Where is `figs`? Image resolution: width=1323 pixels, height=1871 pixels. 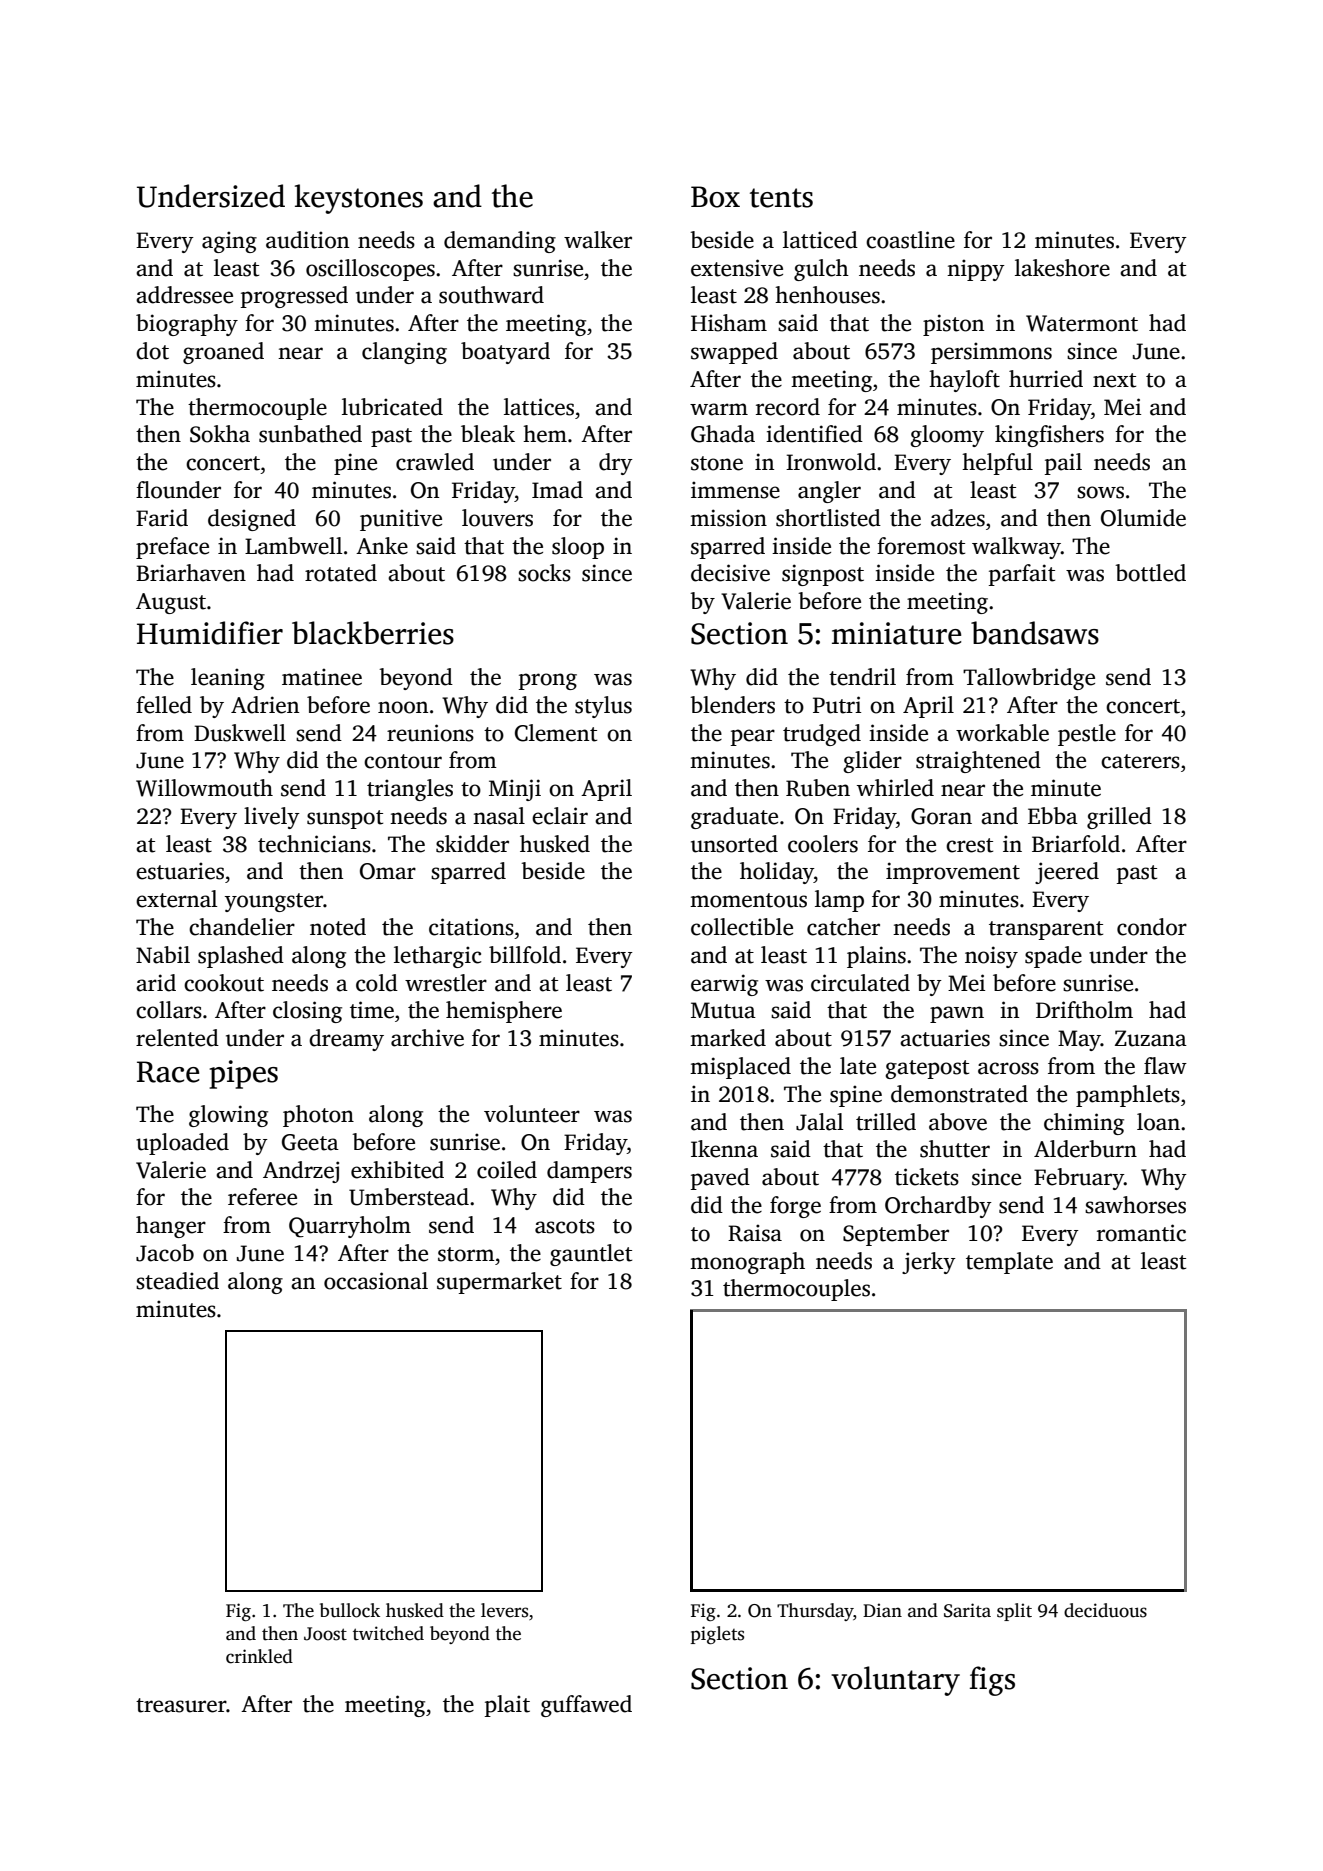 figs is located at coordinates (992, 1681).
